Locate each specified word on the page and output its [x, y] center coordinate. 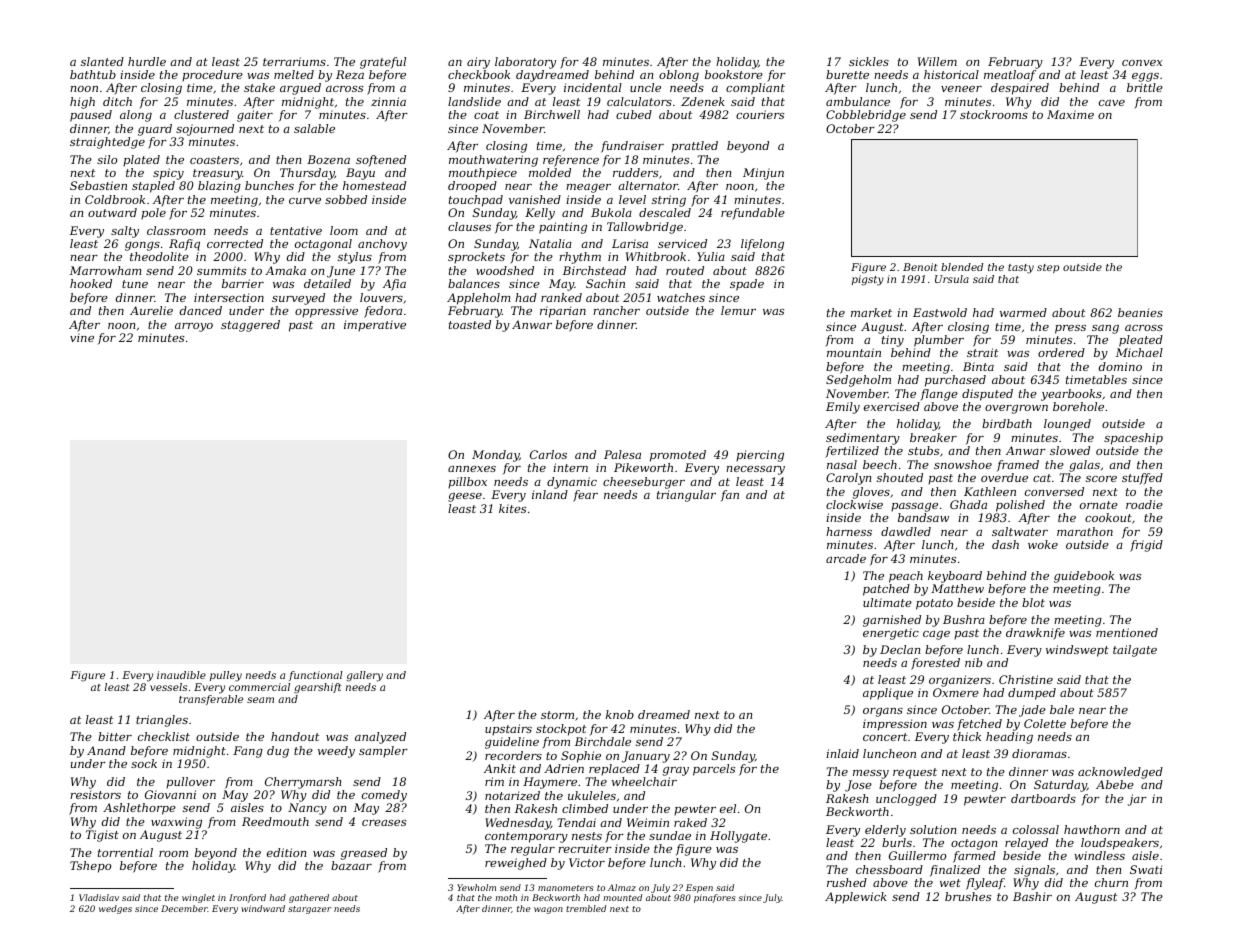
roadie [1144, 504]
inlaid [842, 753]
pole [153, 214]
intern [570, 467]
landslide [474, 101]
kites [512, 508]
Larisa [630, 243]
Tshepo [90, 867]
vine [82, 337]
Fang [248, 752]
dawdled [906, 531]
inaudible [181, 675]
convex [1142, 63]
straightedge [107, 143]
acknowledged [1120, 773]
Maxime [1070, 114]
